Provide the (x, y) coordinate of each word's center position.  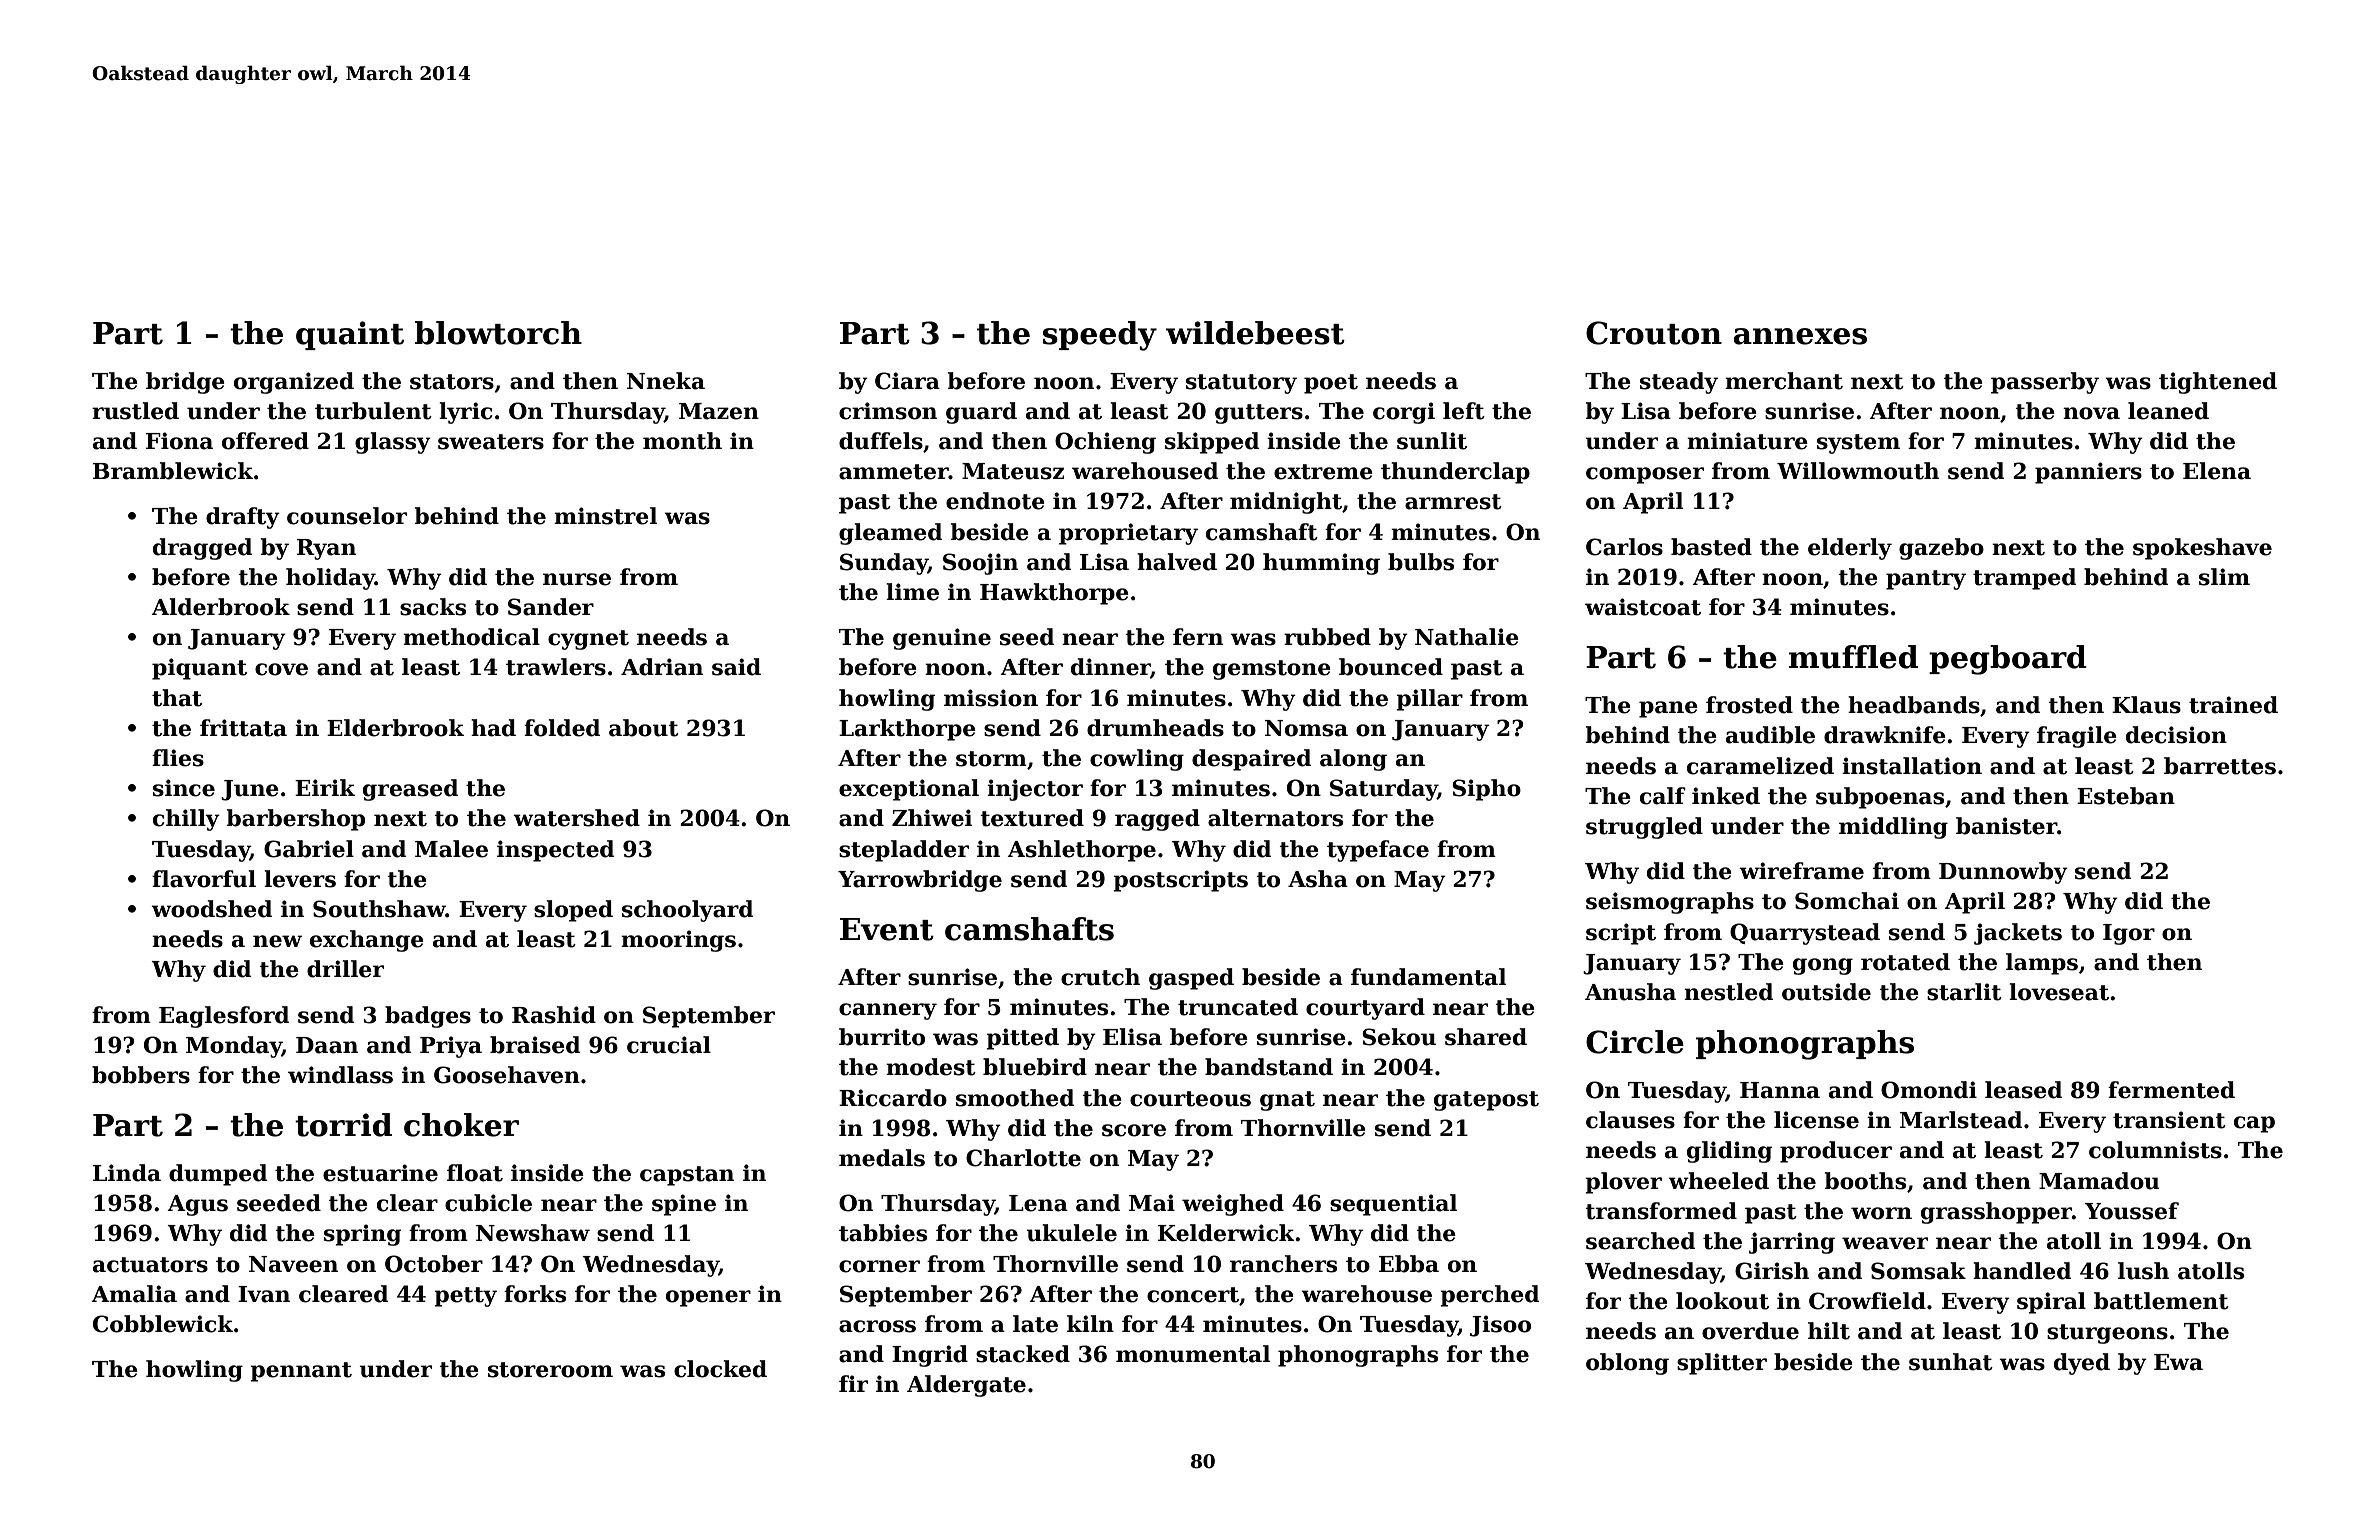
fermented (2171, 1090)
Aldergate (966, 1386)
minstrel (605, 516)
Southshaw (379, 909)
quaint (350, 335)
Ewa (2178, 1362)
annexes (1800, 336)
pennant (301, 1372)
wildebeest (1255, 333)
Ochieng (1105, 443)
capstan (687, 1176)
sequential (1393, 1205)
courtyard (1365, 1009)
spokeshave (2202, 549)
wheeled (1718, 1181)
